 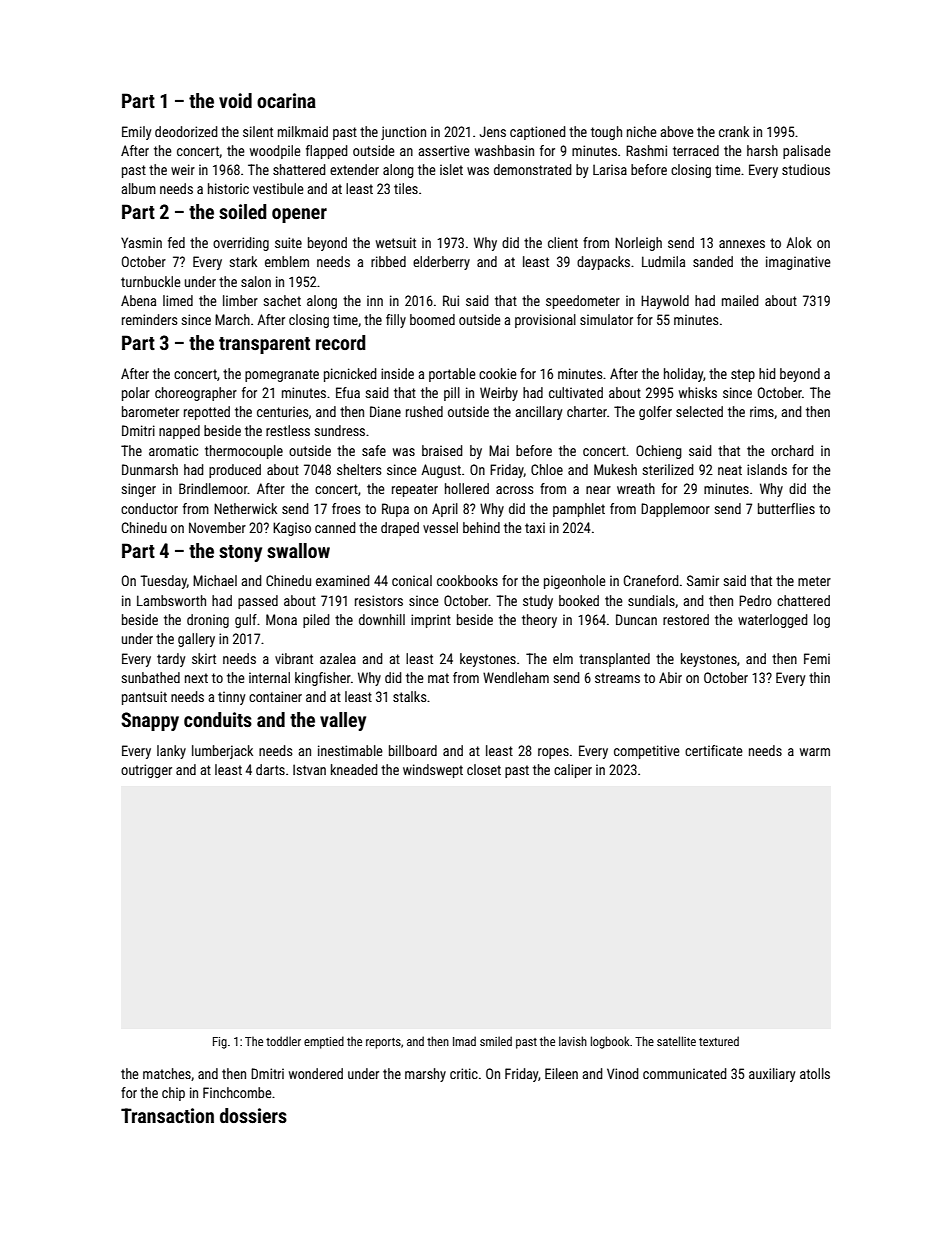 What do you see at coordinates (442, 450) in the document?
I see `braised` at bounding box center [442, 450].
